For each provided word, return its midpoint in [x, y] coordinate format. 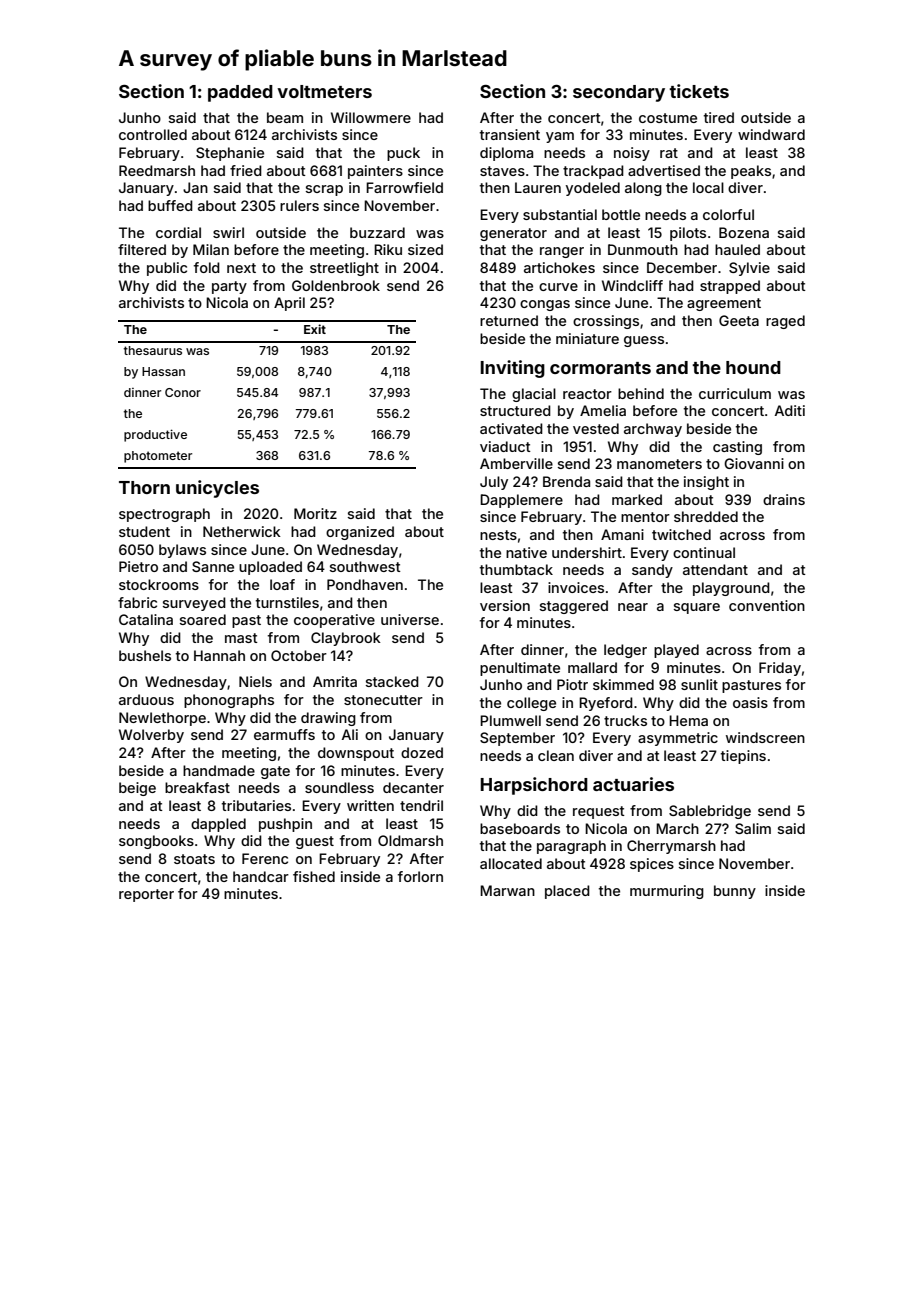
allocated [511, 863]
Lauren [538, 187]
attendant [715, 569]
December [682, 267]
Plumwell [510, 720]
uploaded [270, 568]
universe [410, 619]
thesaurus [153, 350]
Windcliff [632, 285]
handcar [261, 876]
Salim [753, 828]
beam [285, 117]
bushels [145, 655]
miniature [587, 338]
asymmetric [678, 739]
